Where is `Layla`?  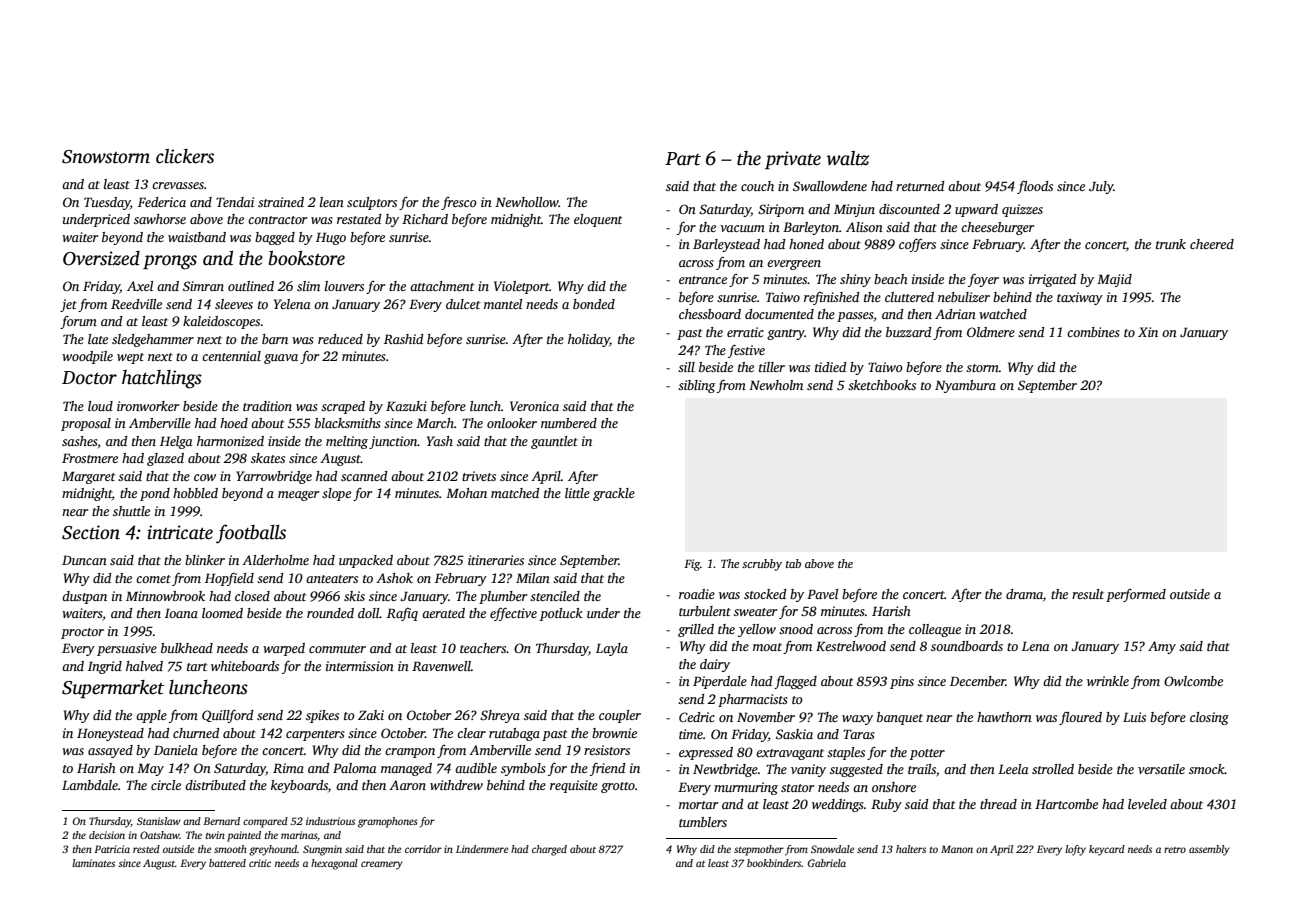 Layla is located at coordinates (612, 649).
